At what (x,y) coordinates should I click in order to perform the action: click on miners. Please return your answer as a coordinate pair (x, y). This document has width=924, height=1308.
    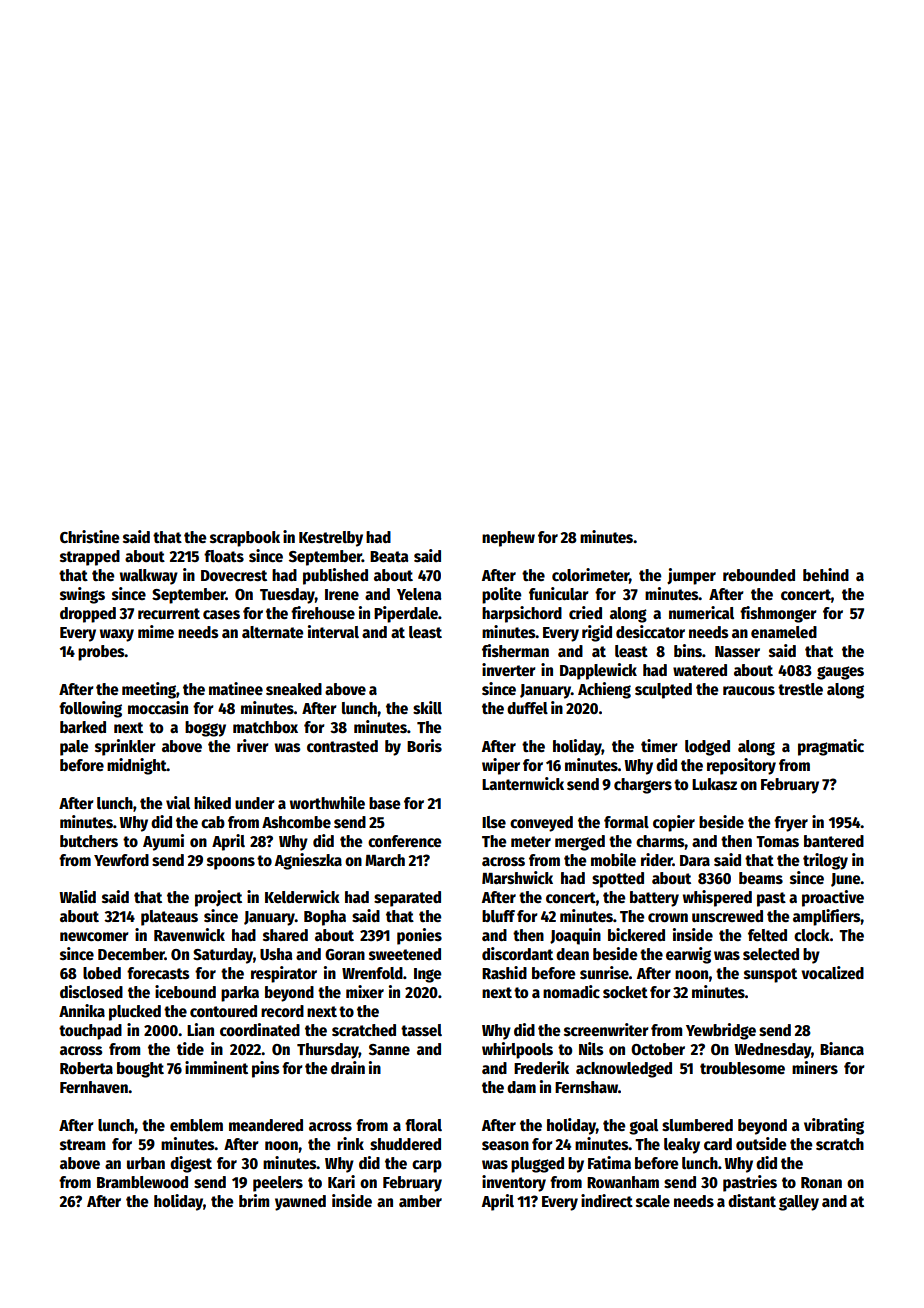
    Looking at the image, I should click on (815, 1067).
